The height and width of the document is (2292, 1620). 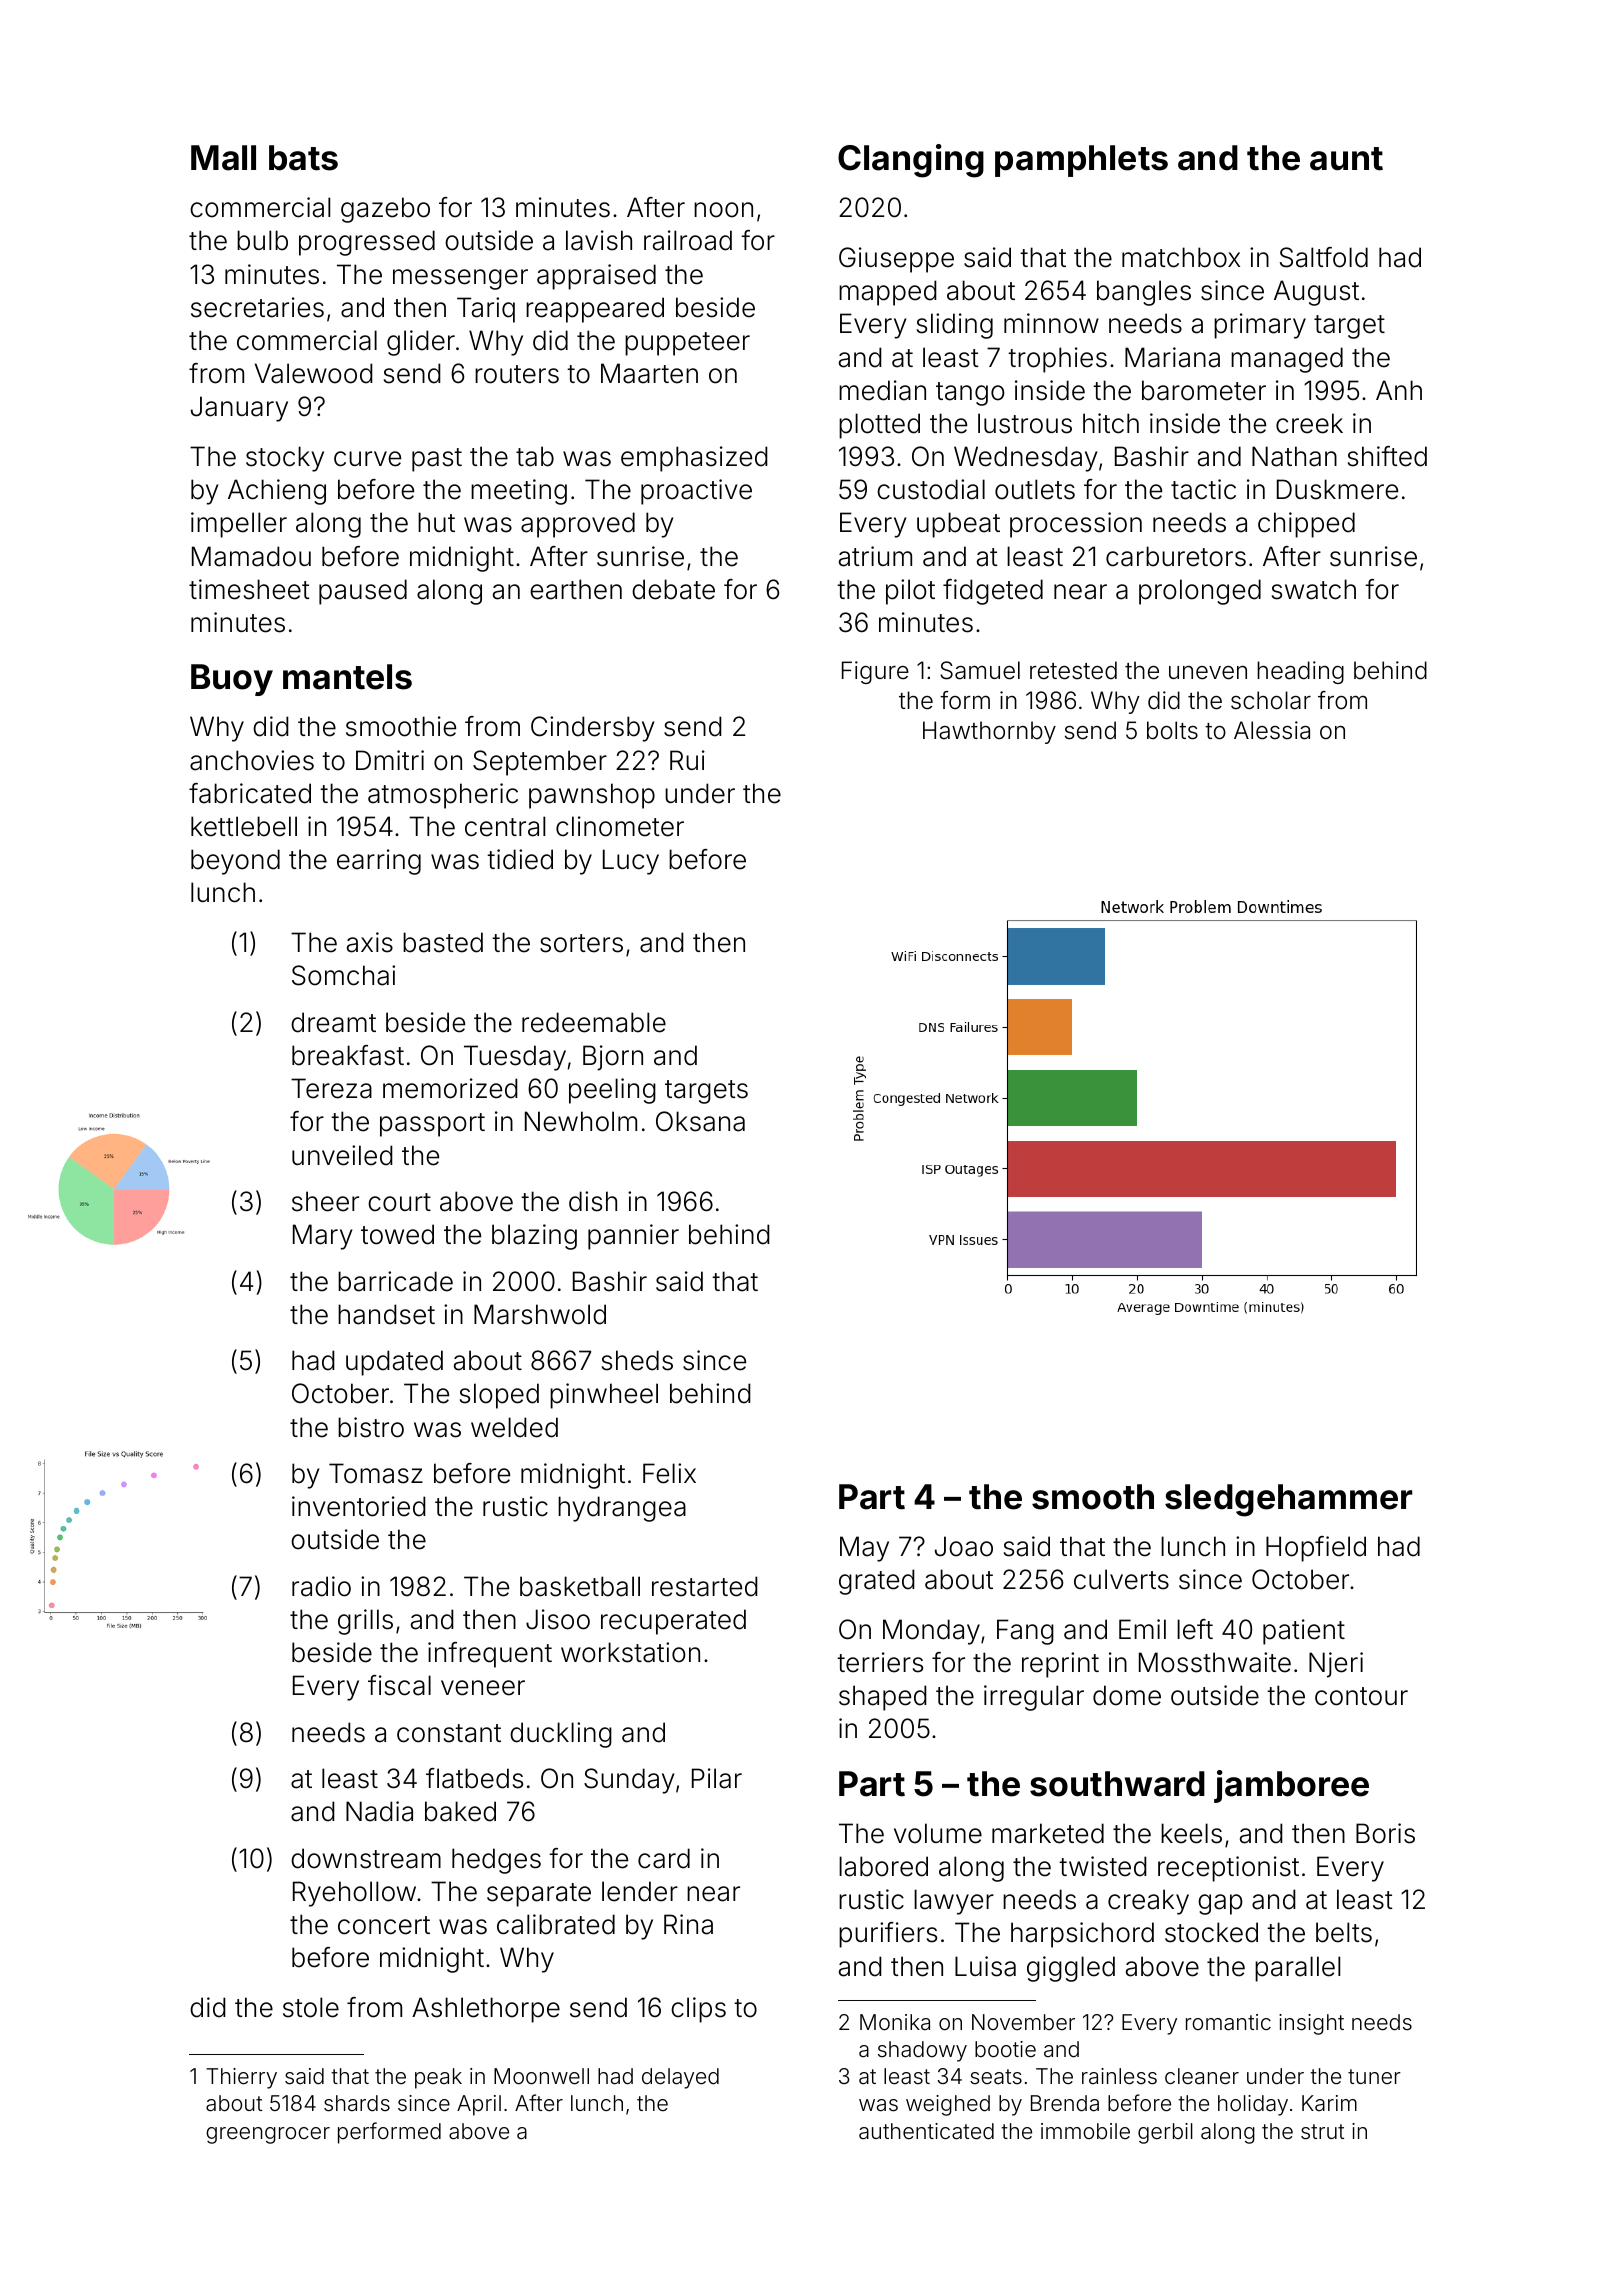 What do you see at coordinates (640, 1891) in the document?
I see `lender` at bounding box center [640, 1891].
